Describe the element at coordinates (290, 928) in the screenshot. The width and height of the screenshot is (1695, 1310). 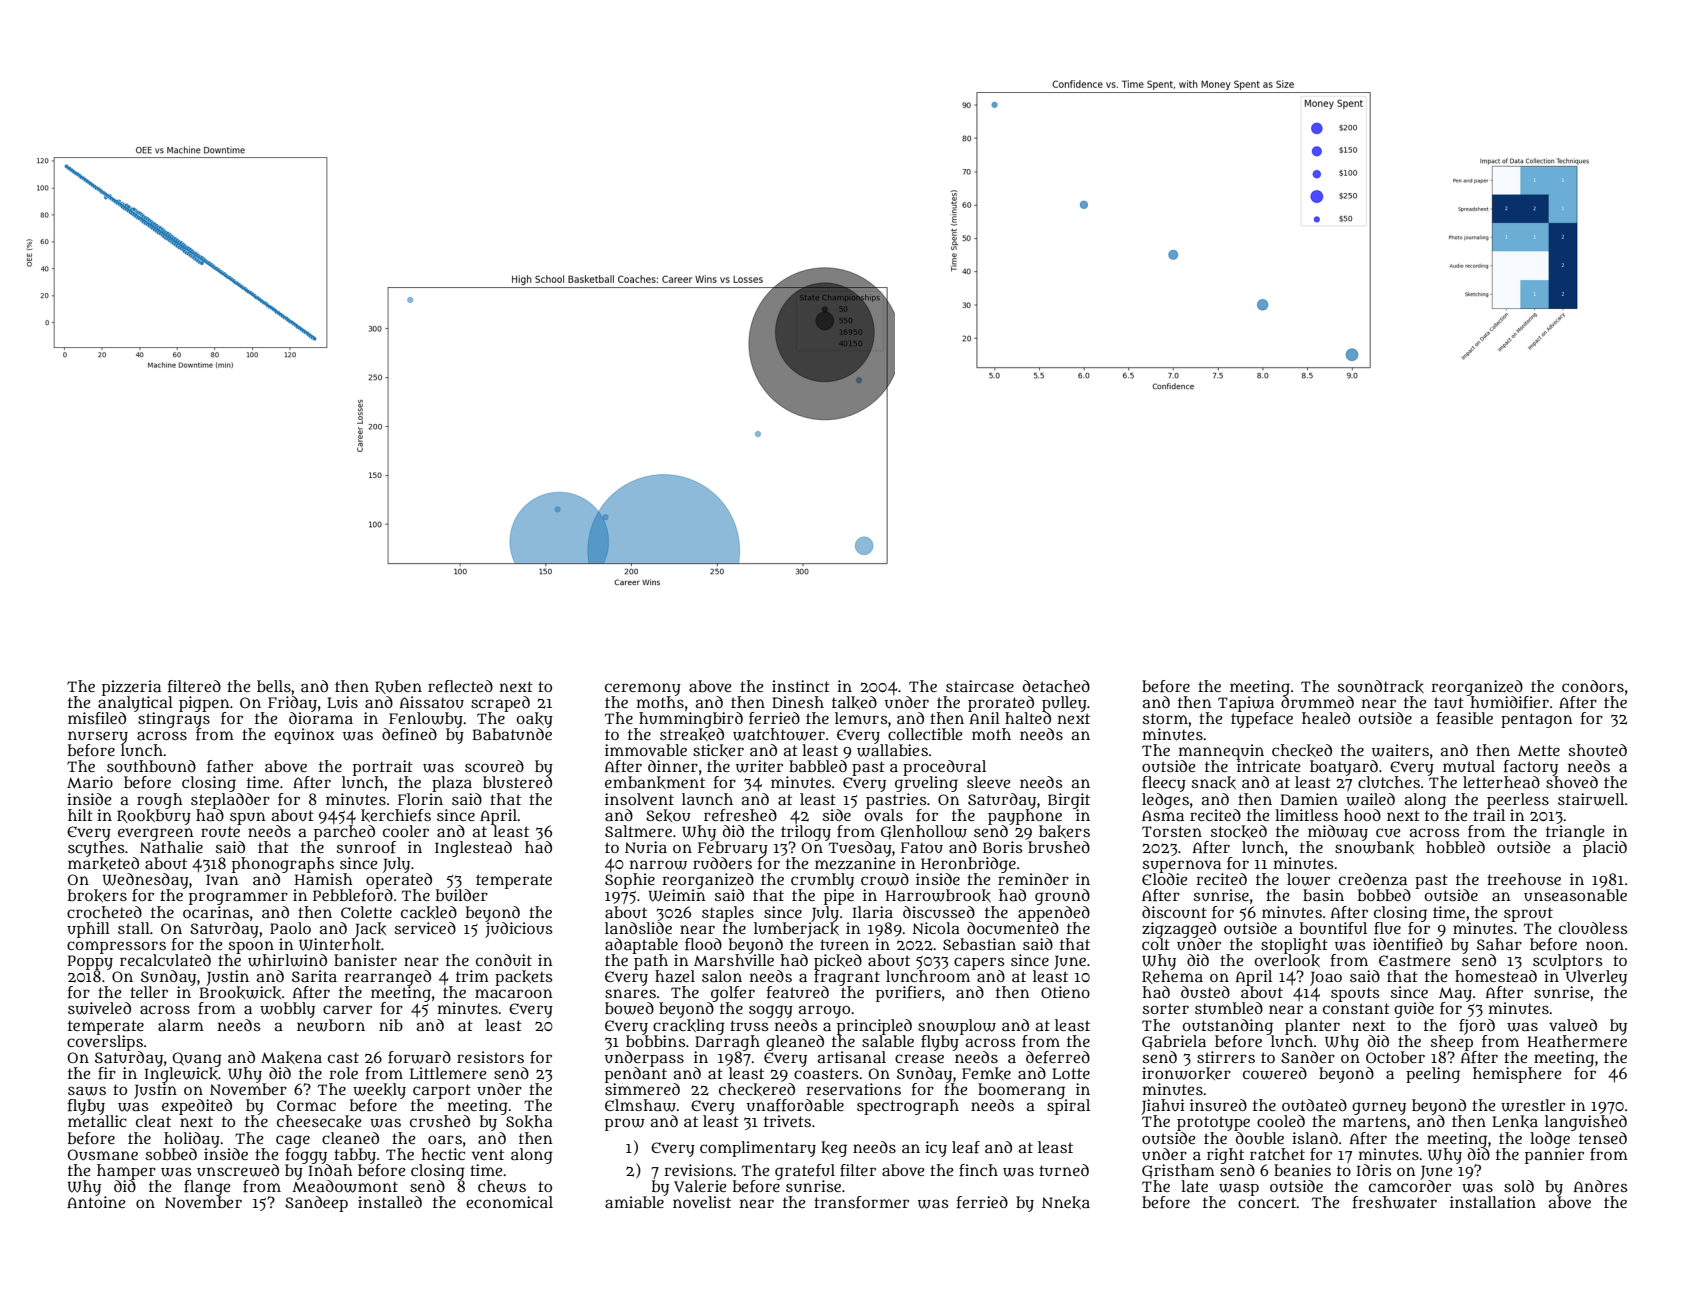
I see `Paolo` at that location.
